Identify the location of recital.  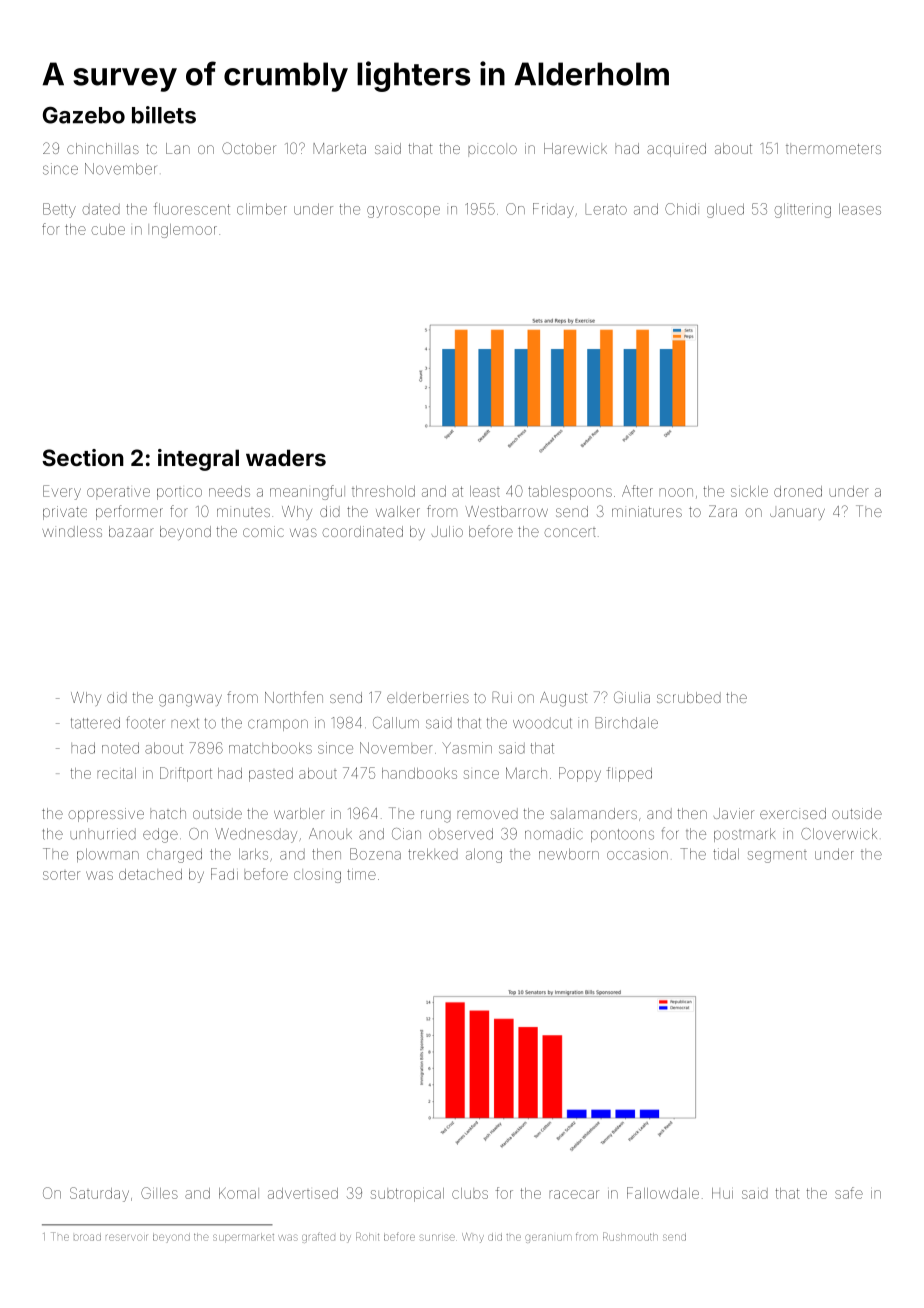
(116, 773).
